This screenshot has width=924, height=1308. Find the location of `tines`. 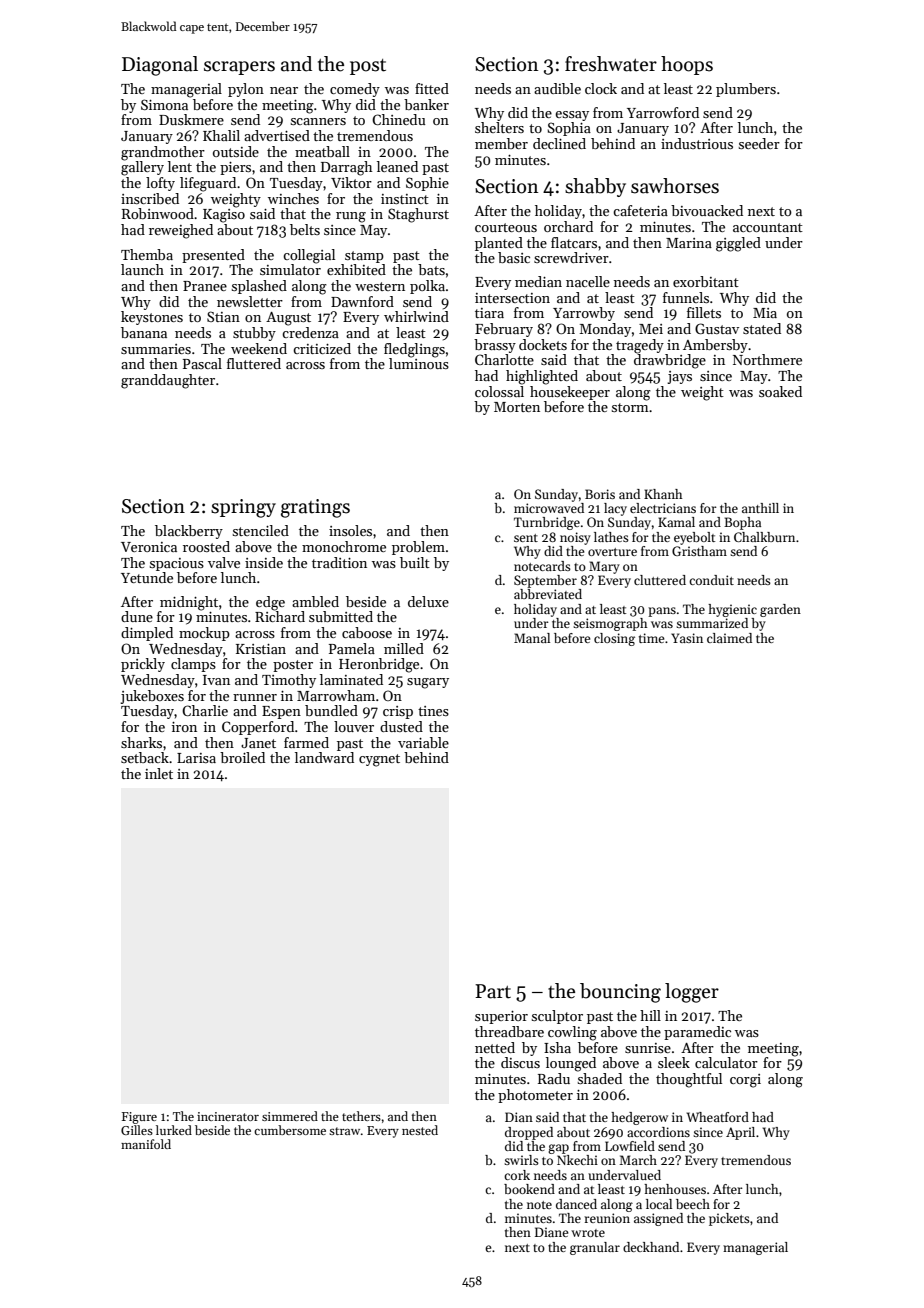

tines is located at coordinates (433, 711).
